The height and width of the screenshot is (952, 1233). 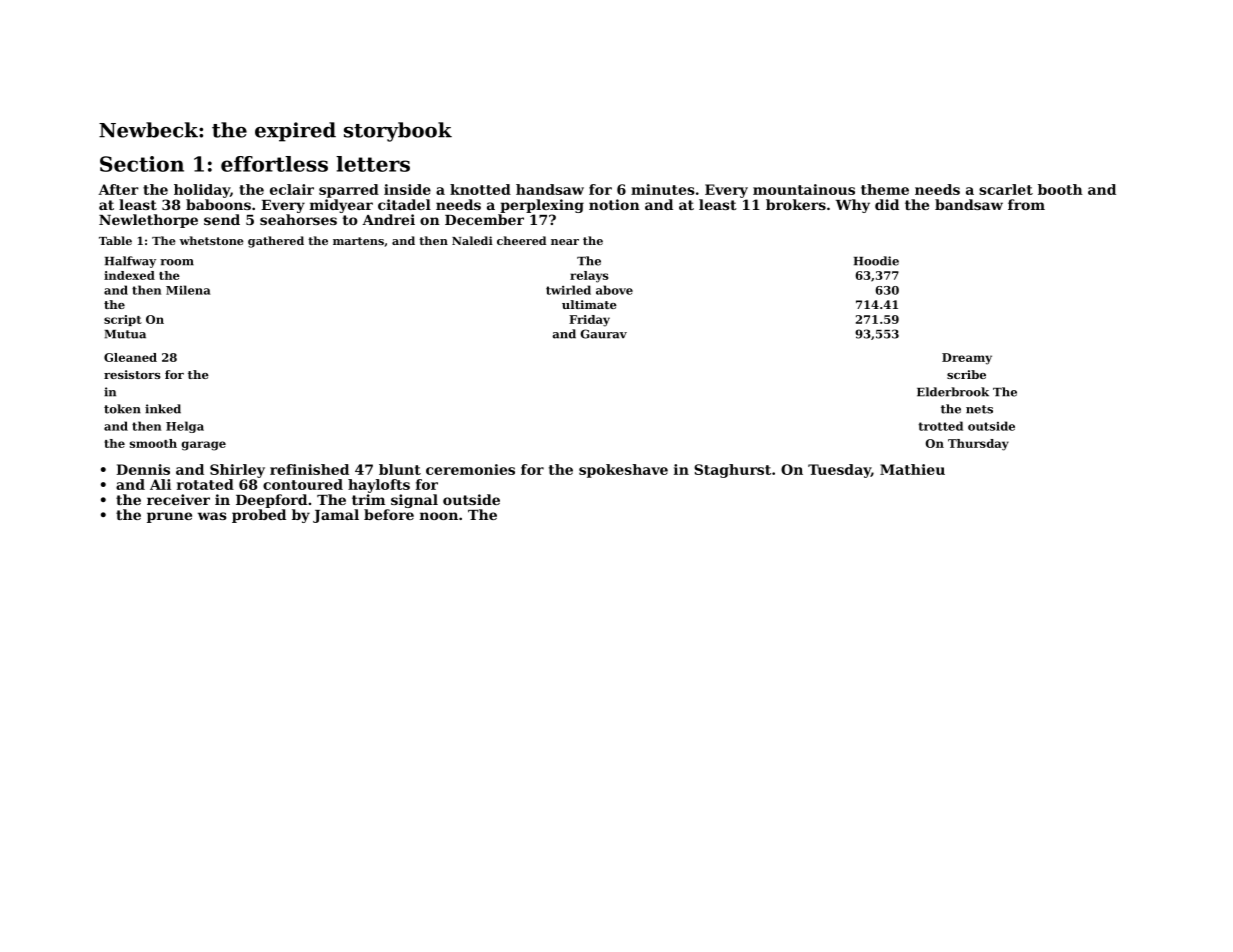 What do you see at coordinates (542, 206) in the screenshot?
I see `perplexing` at bounding box center [542, 206].
